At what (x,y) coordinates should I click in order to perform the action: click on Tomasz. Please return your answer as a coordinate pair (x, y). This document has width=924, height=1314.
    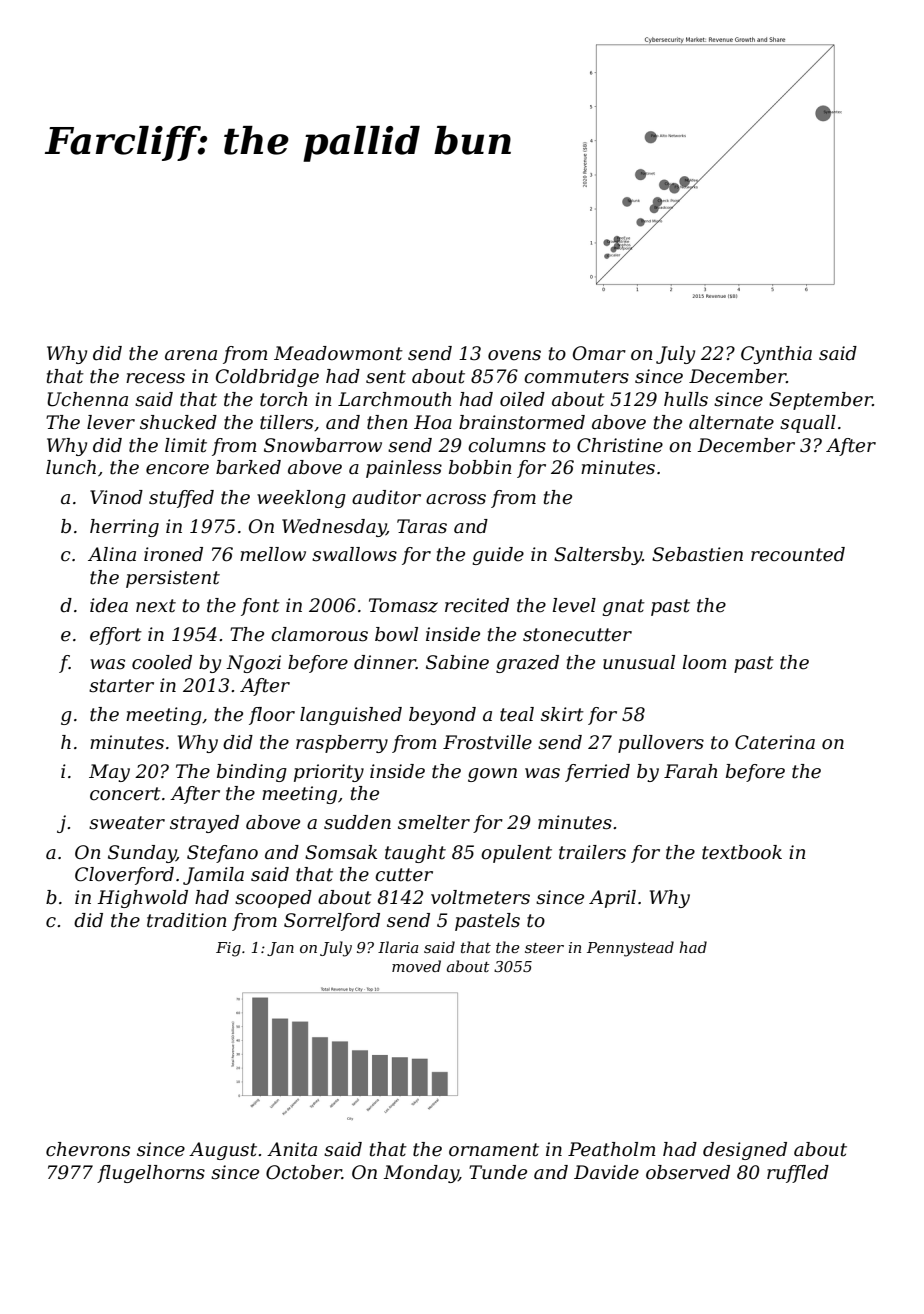
    Looking at the image, I should click on (403, 605).
